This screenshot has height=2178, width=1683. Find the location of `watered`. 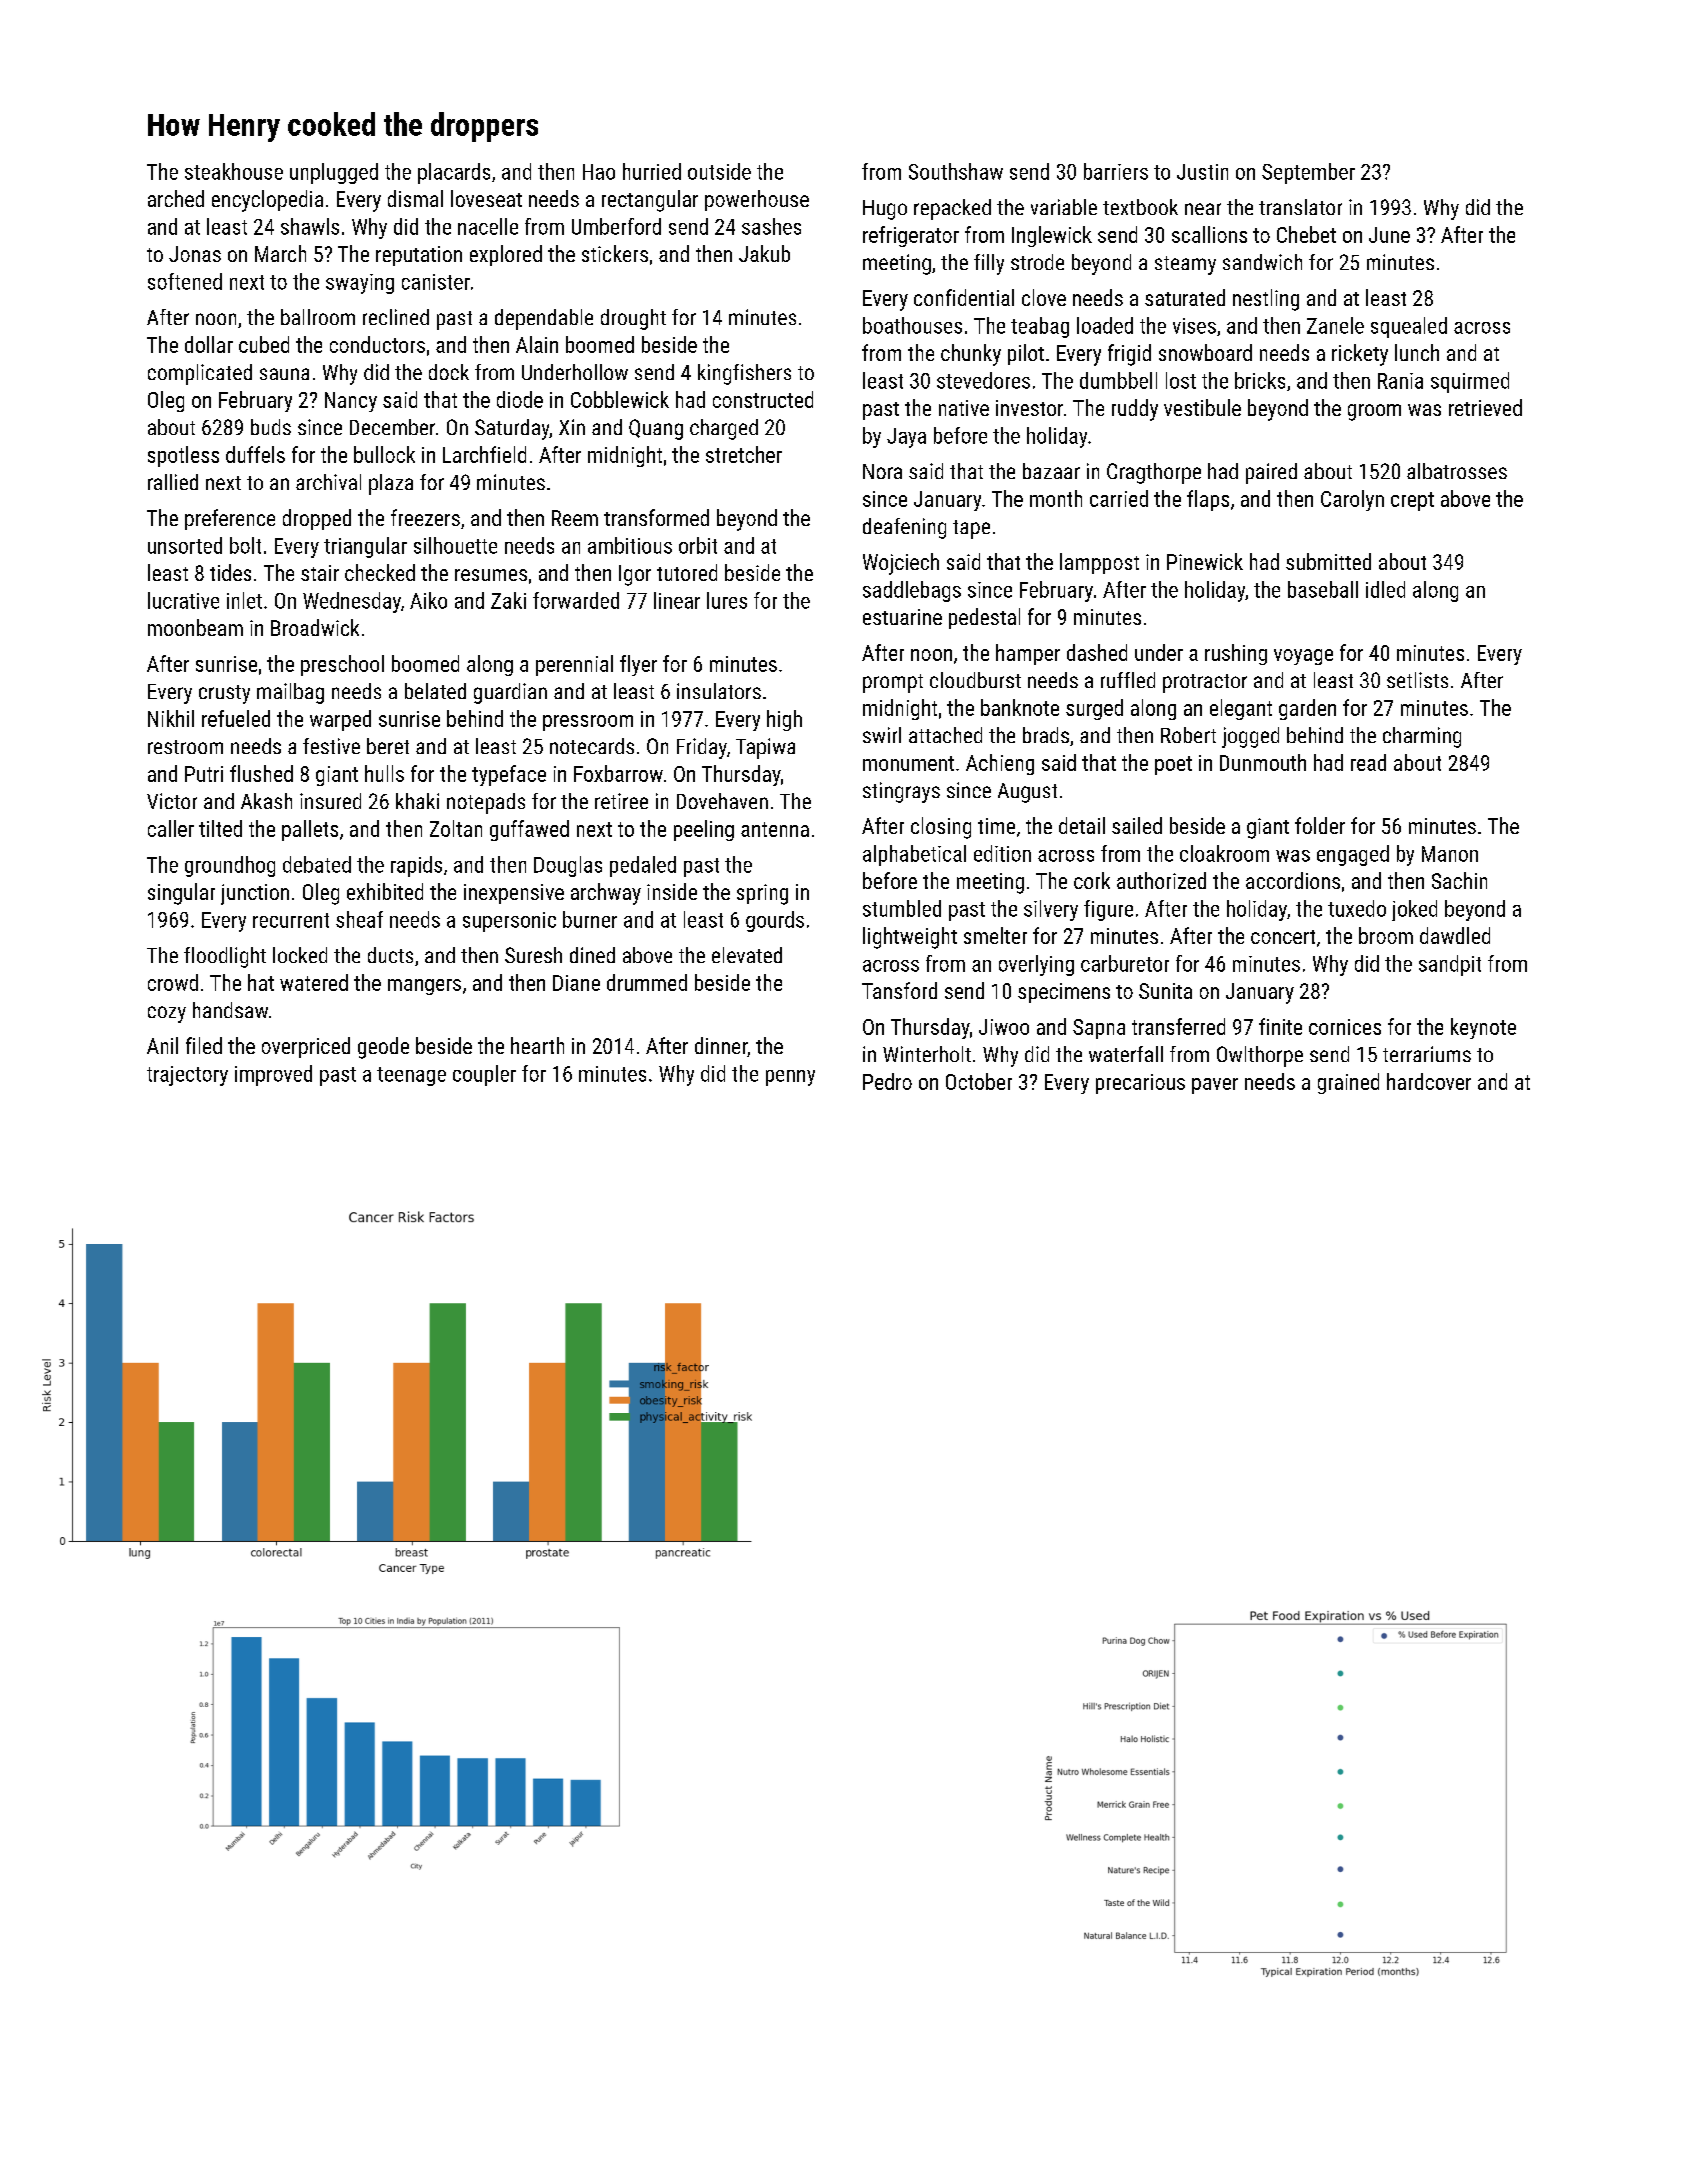

watered is located at coordinates (314, 982).
